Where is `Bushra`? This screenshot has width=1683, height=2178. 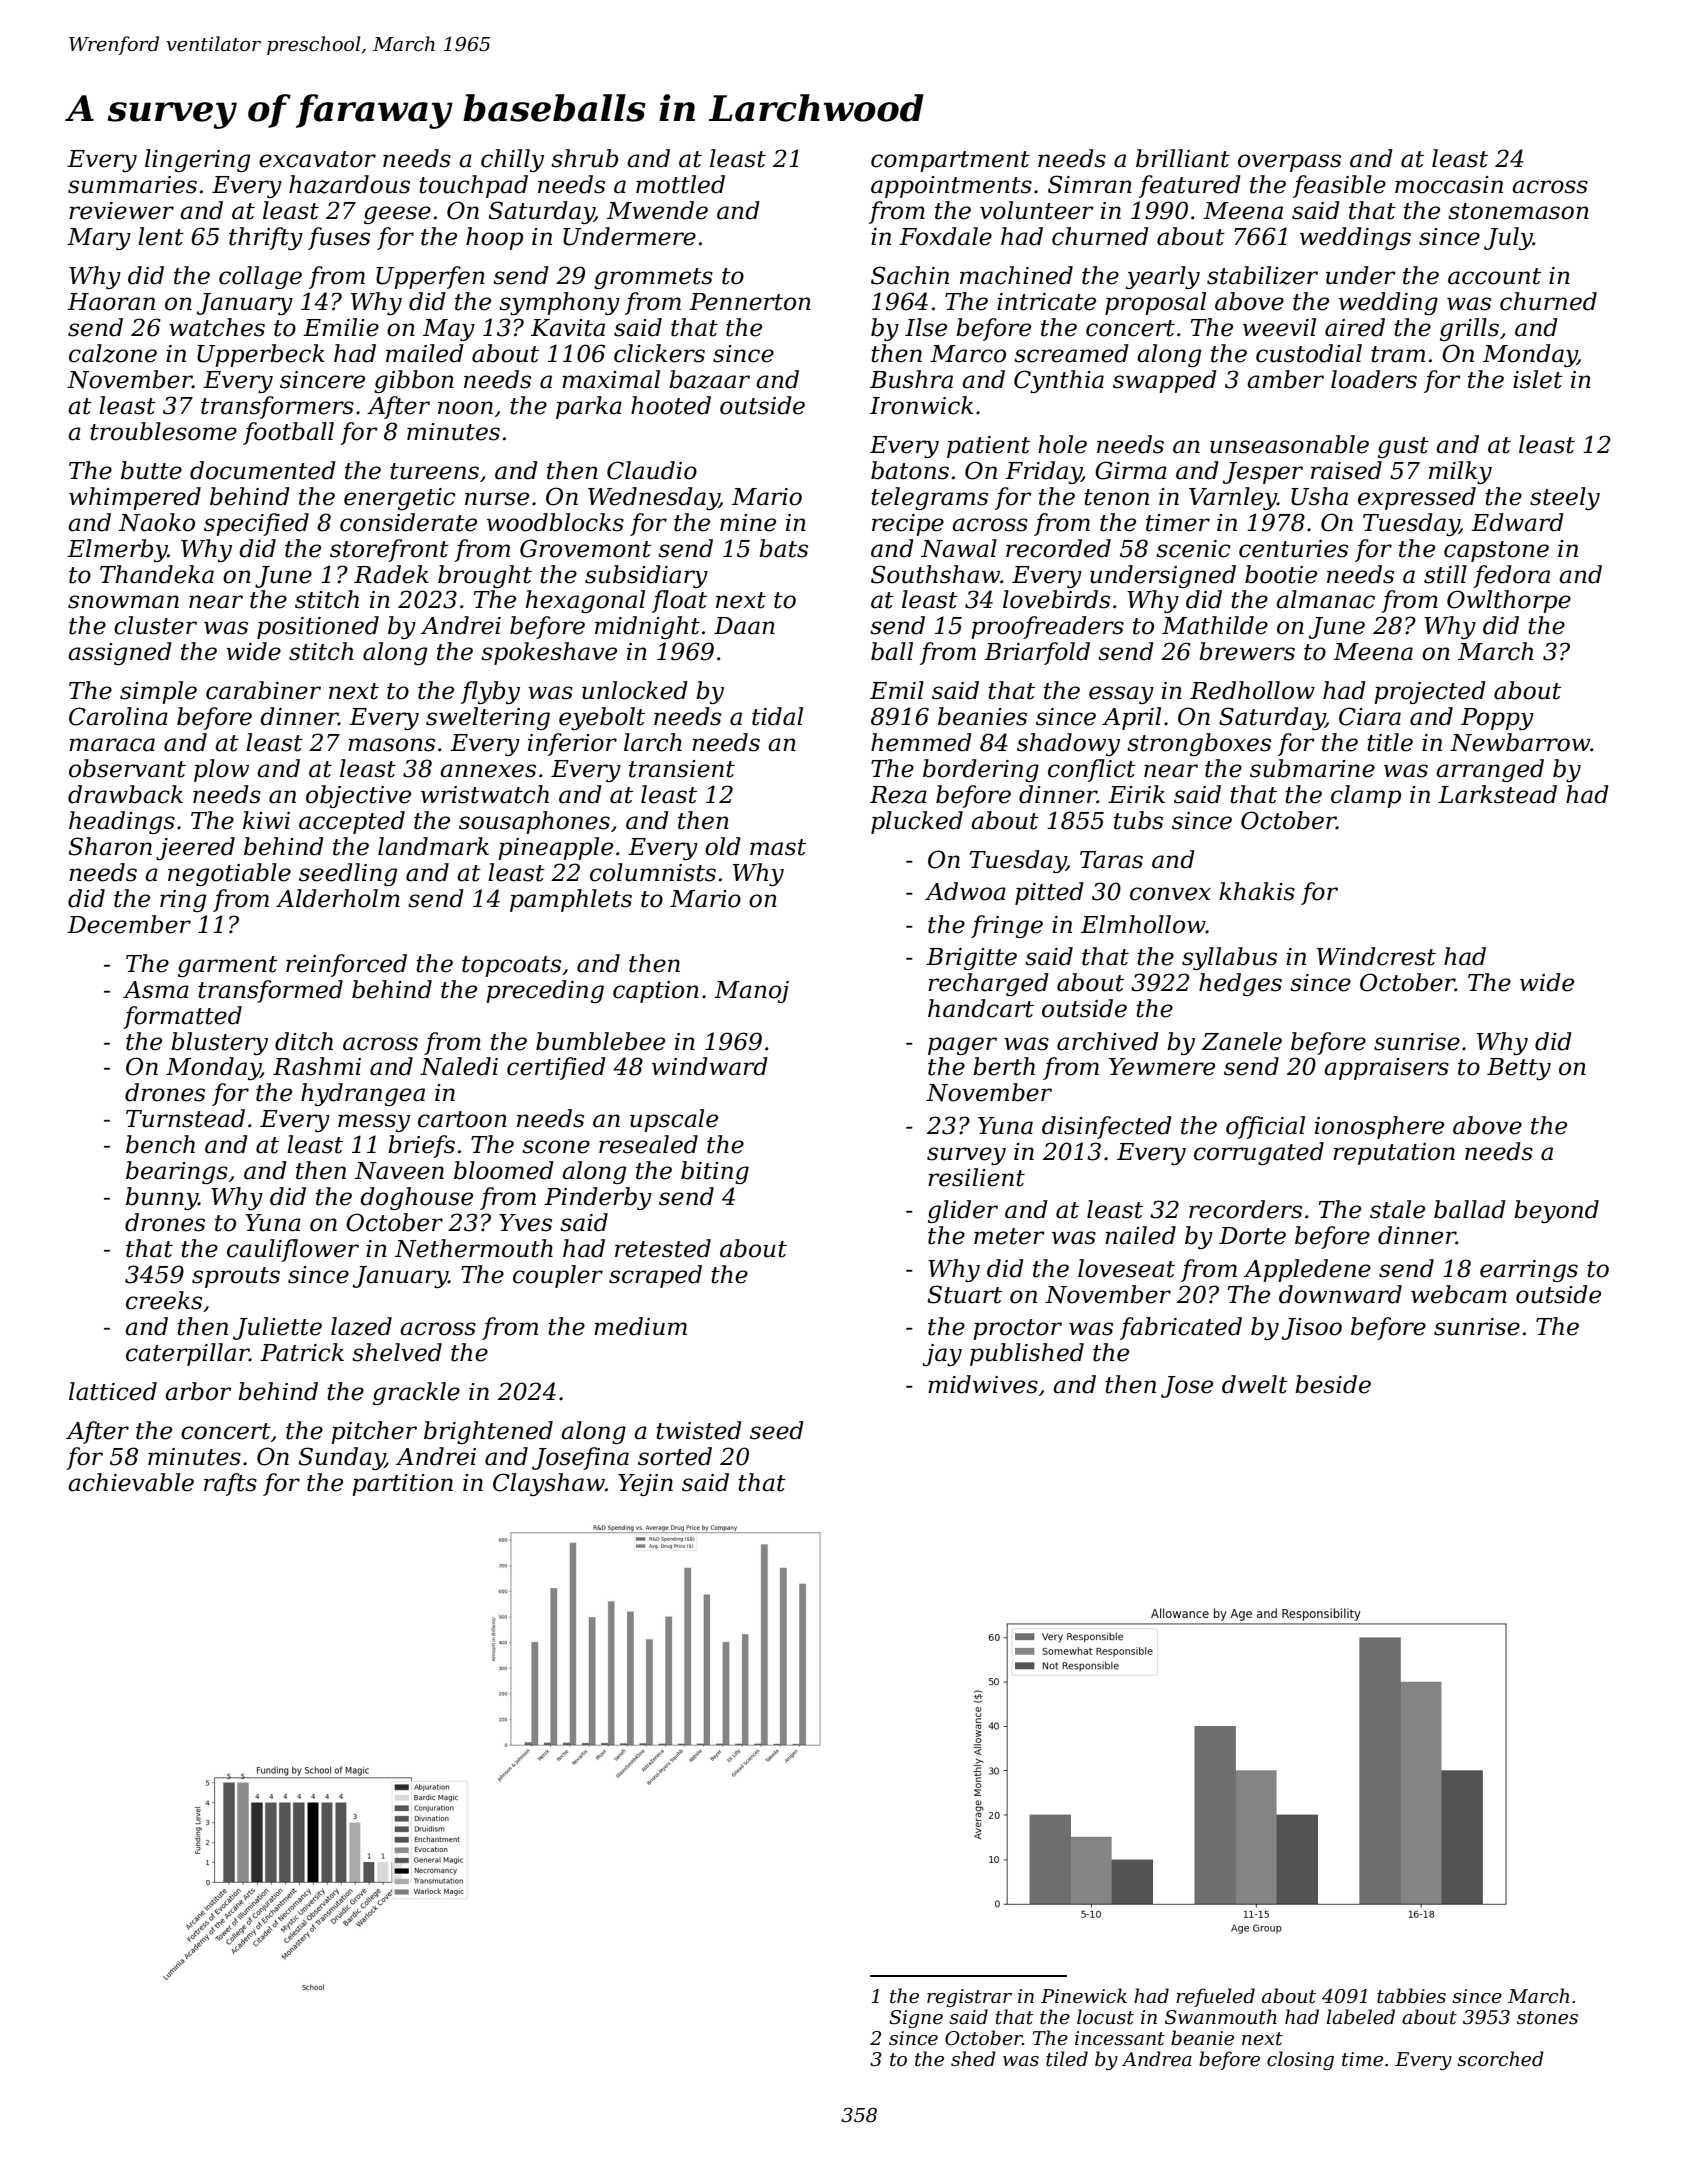
Bushra is located at coordinates (911, 379).
